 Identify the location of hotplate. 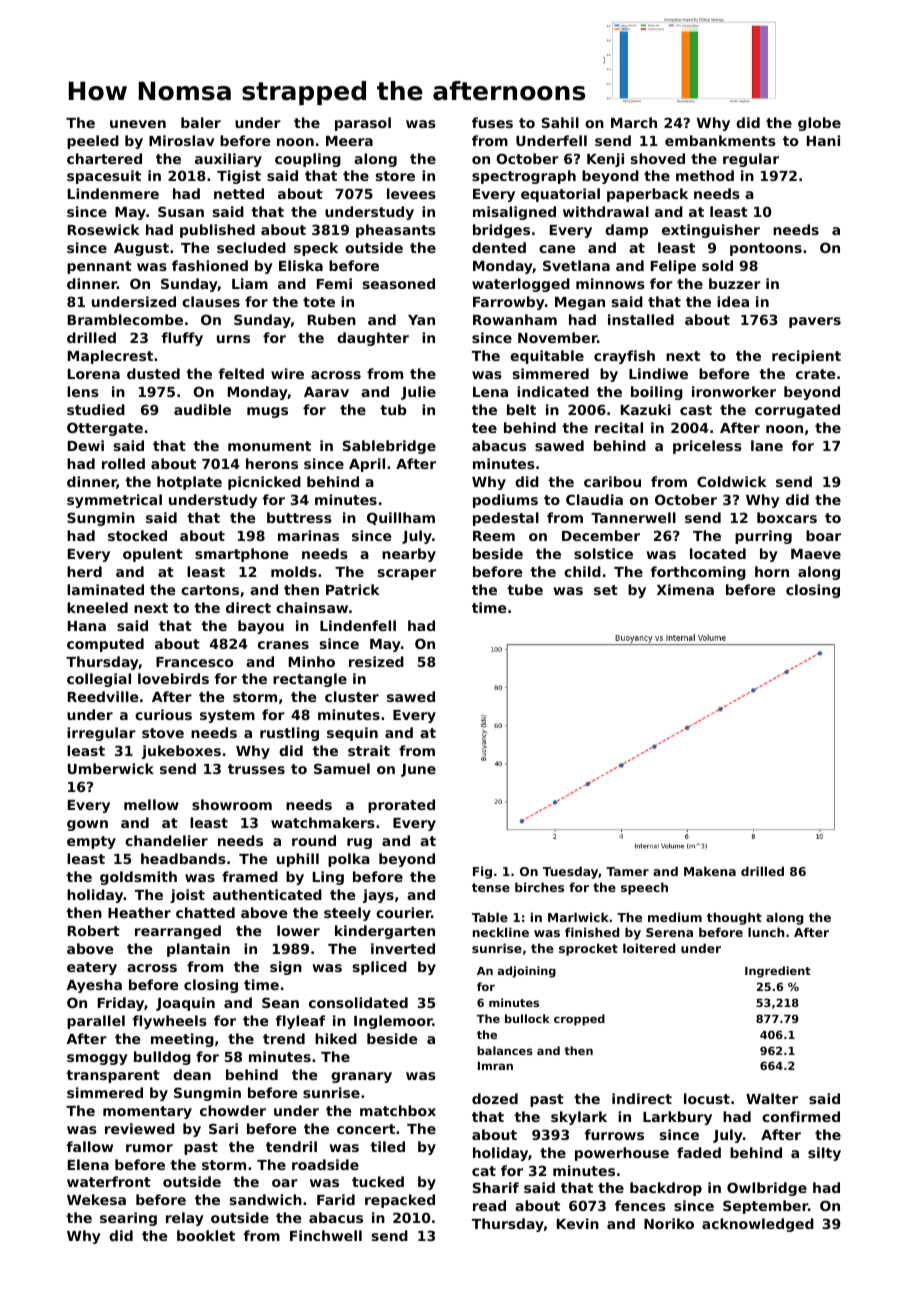
(189, 483).
